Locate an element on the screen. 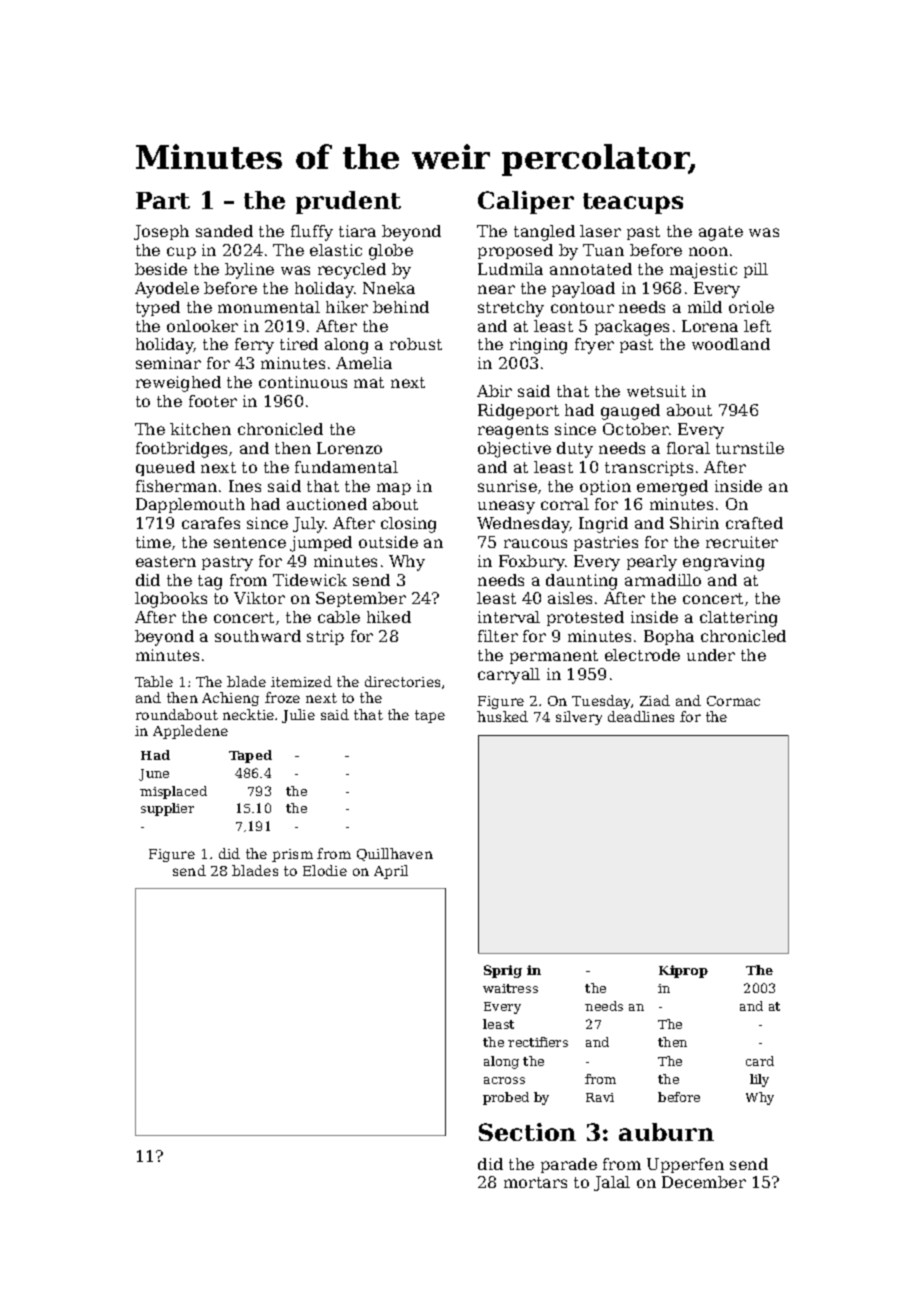 This screenshot has height=1314, width=924. probed is located at coordinates (506, 1098).
